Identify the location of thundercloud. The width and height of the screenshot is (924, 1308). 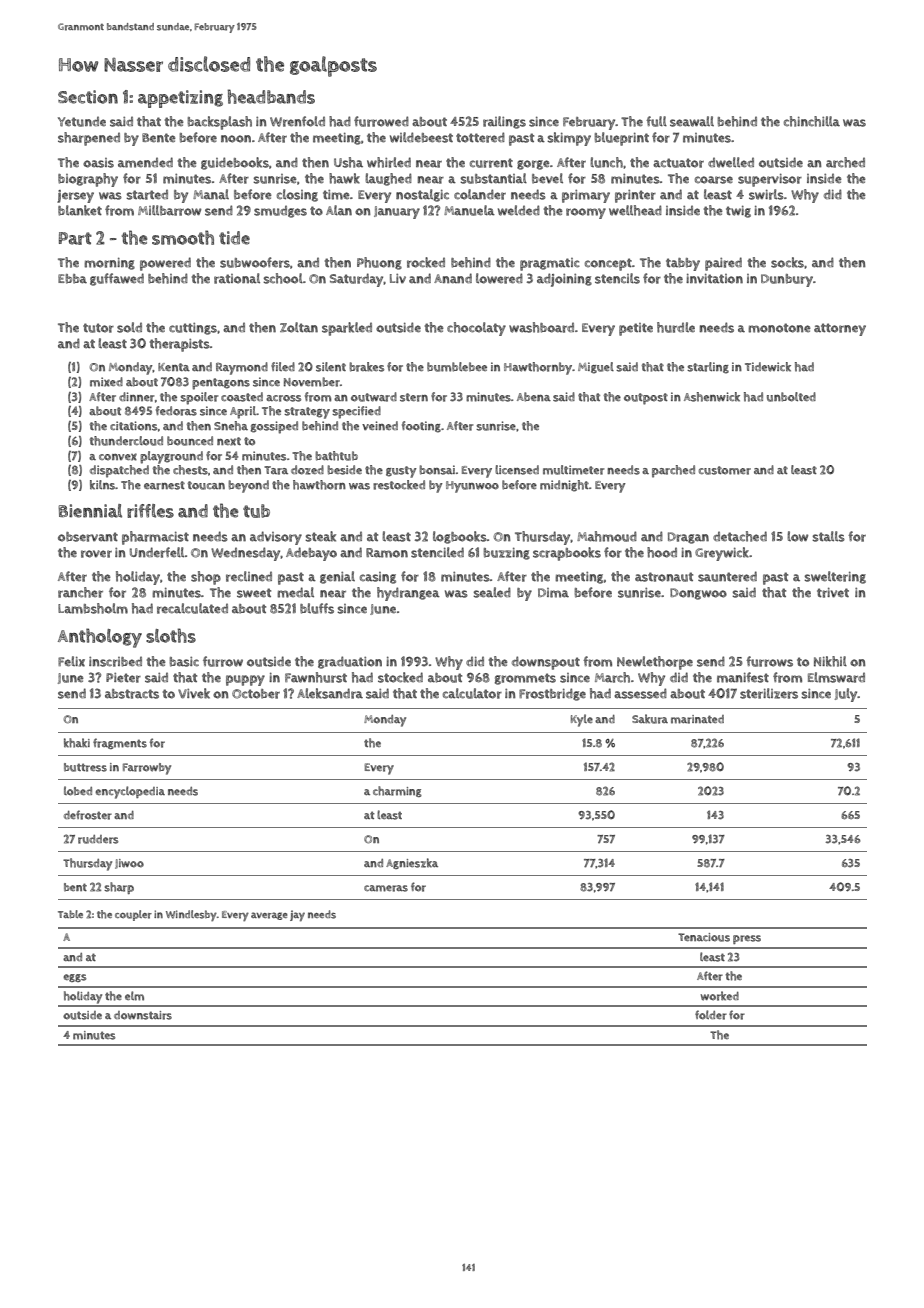
(126, 441).
